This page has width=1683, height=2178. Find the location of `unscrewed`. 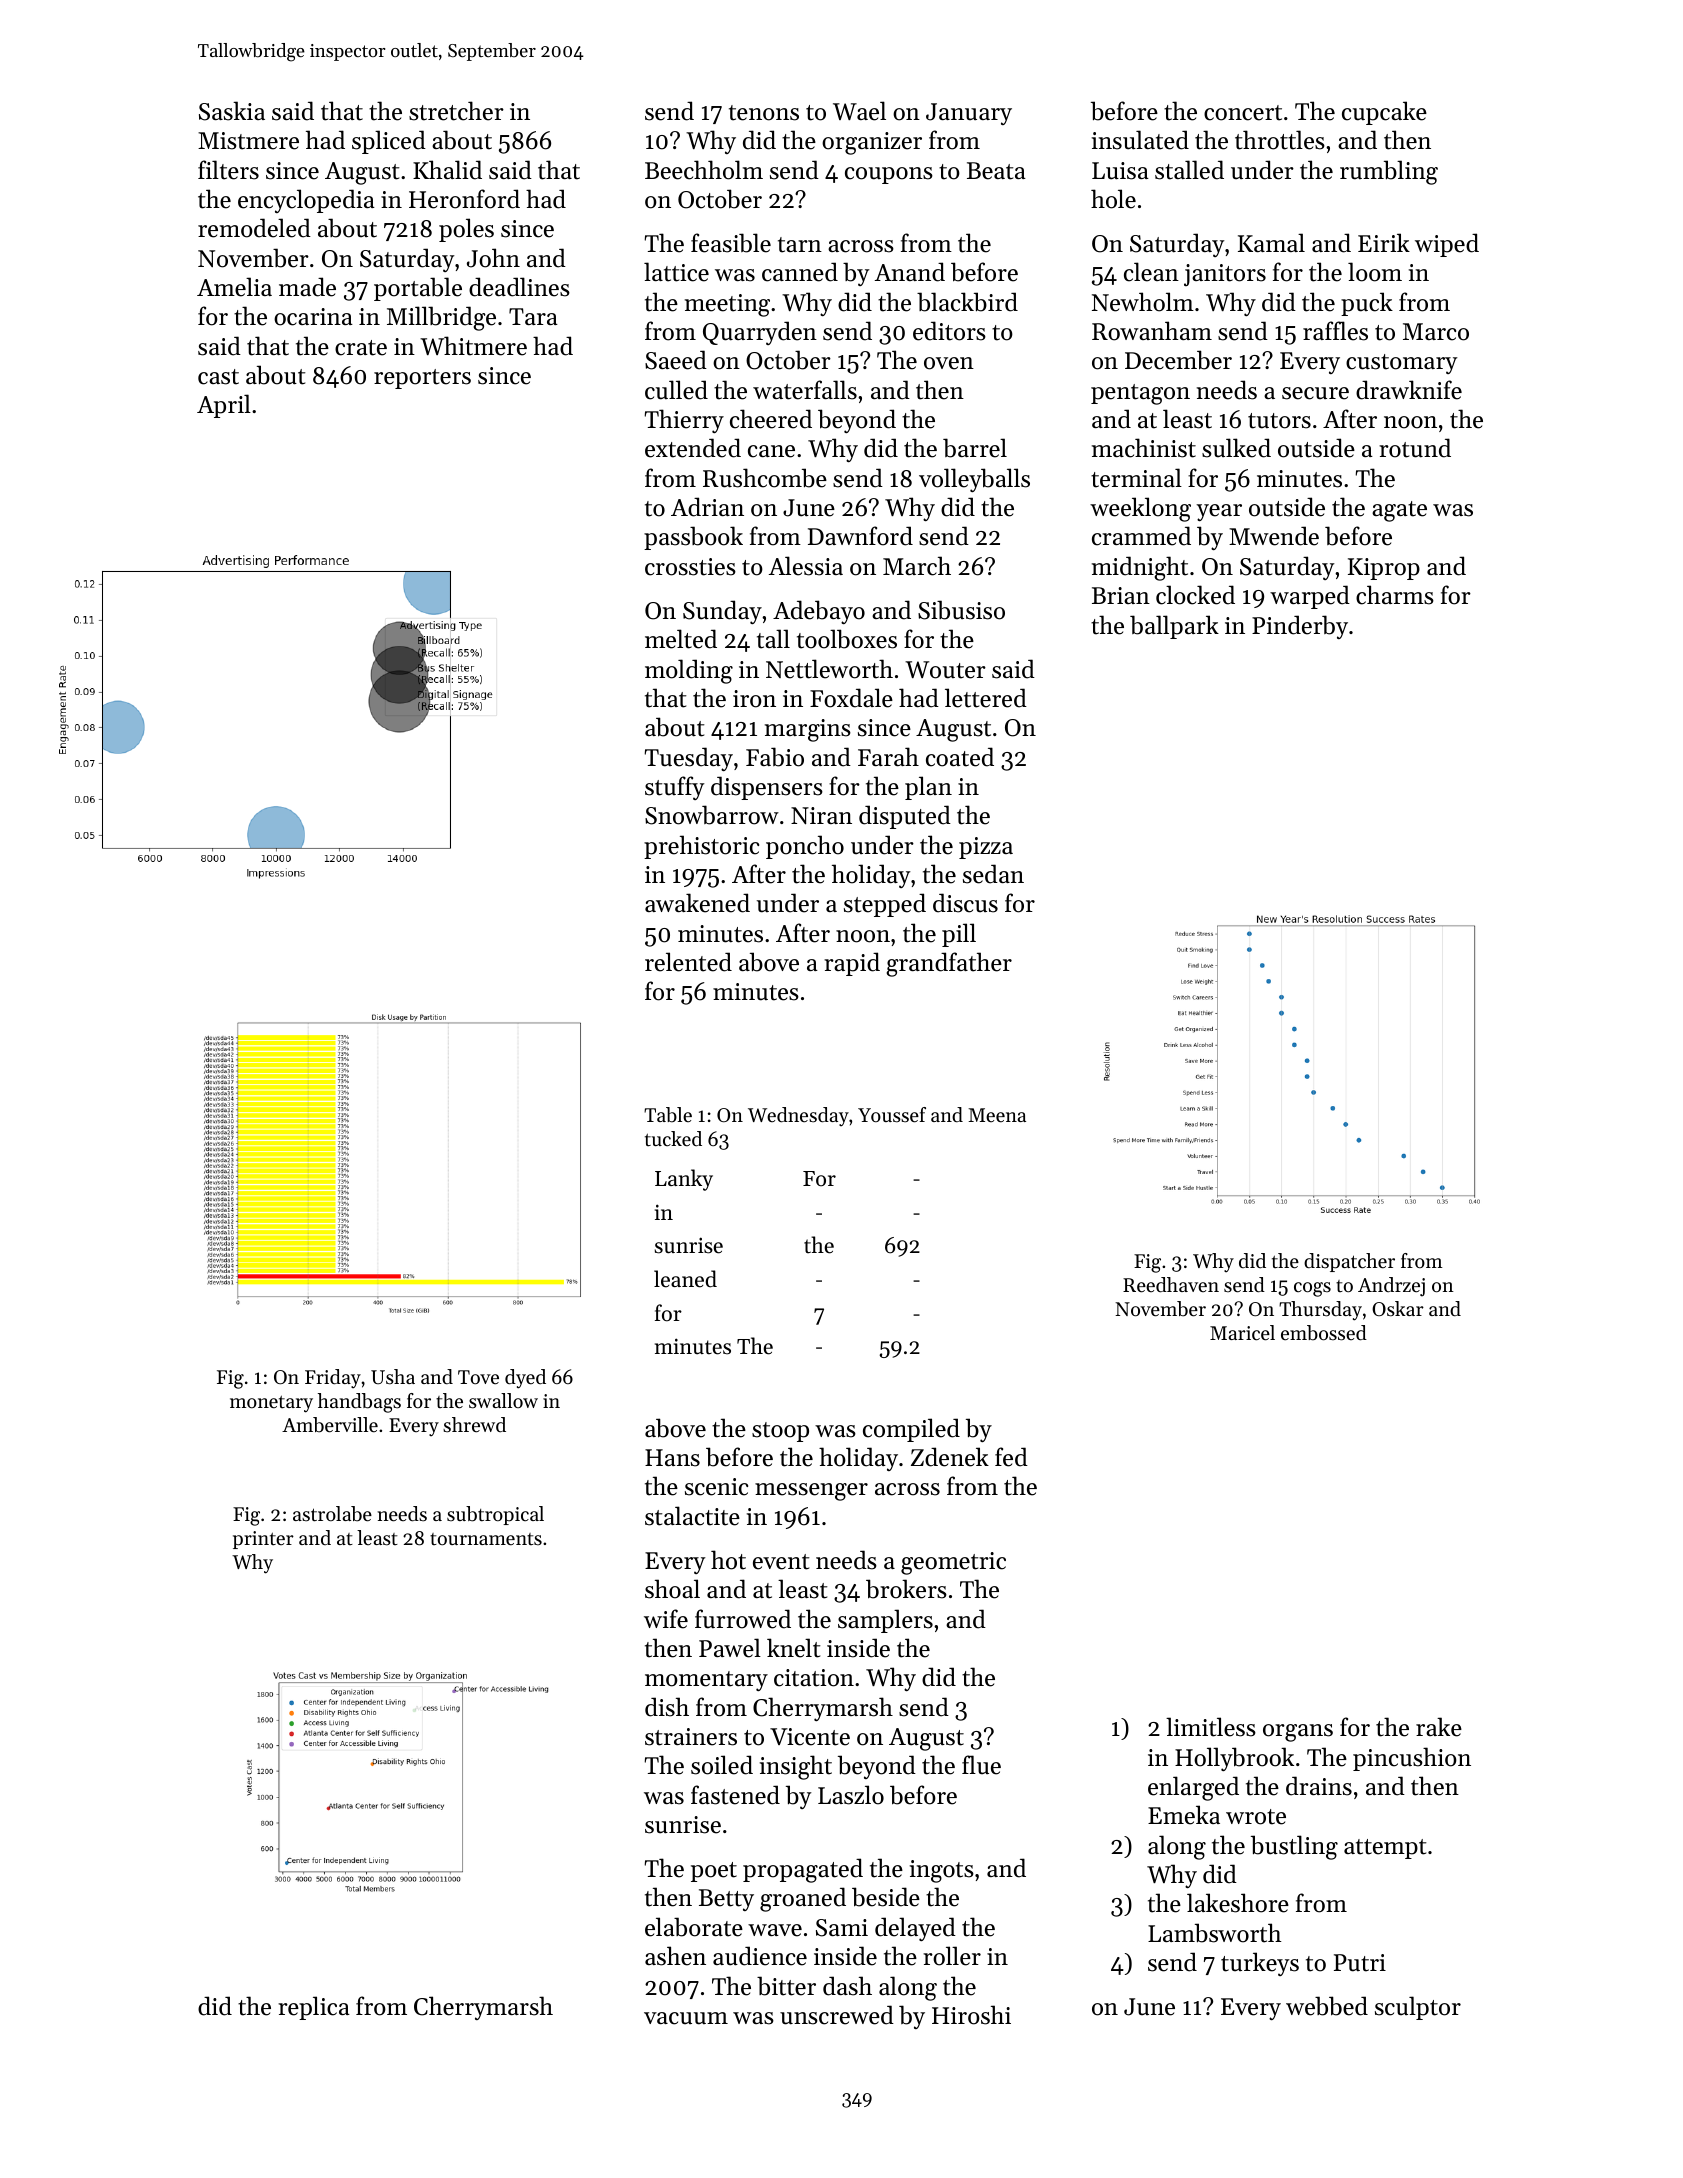

unscrewed is located at coordinates (837, 2015).
